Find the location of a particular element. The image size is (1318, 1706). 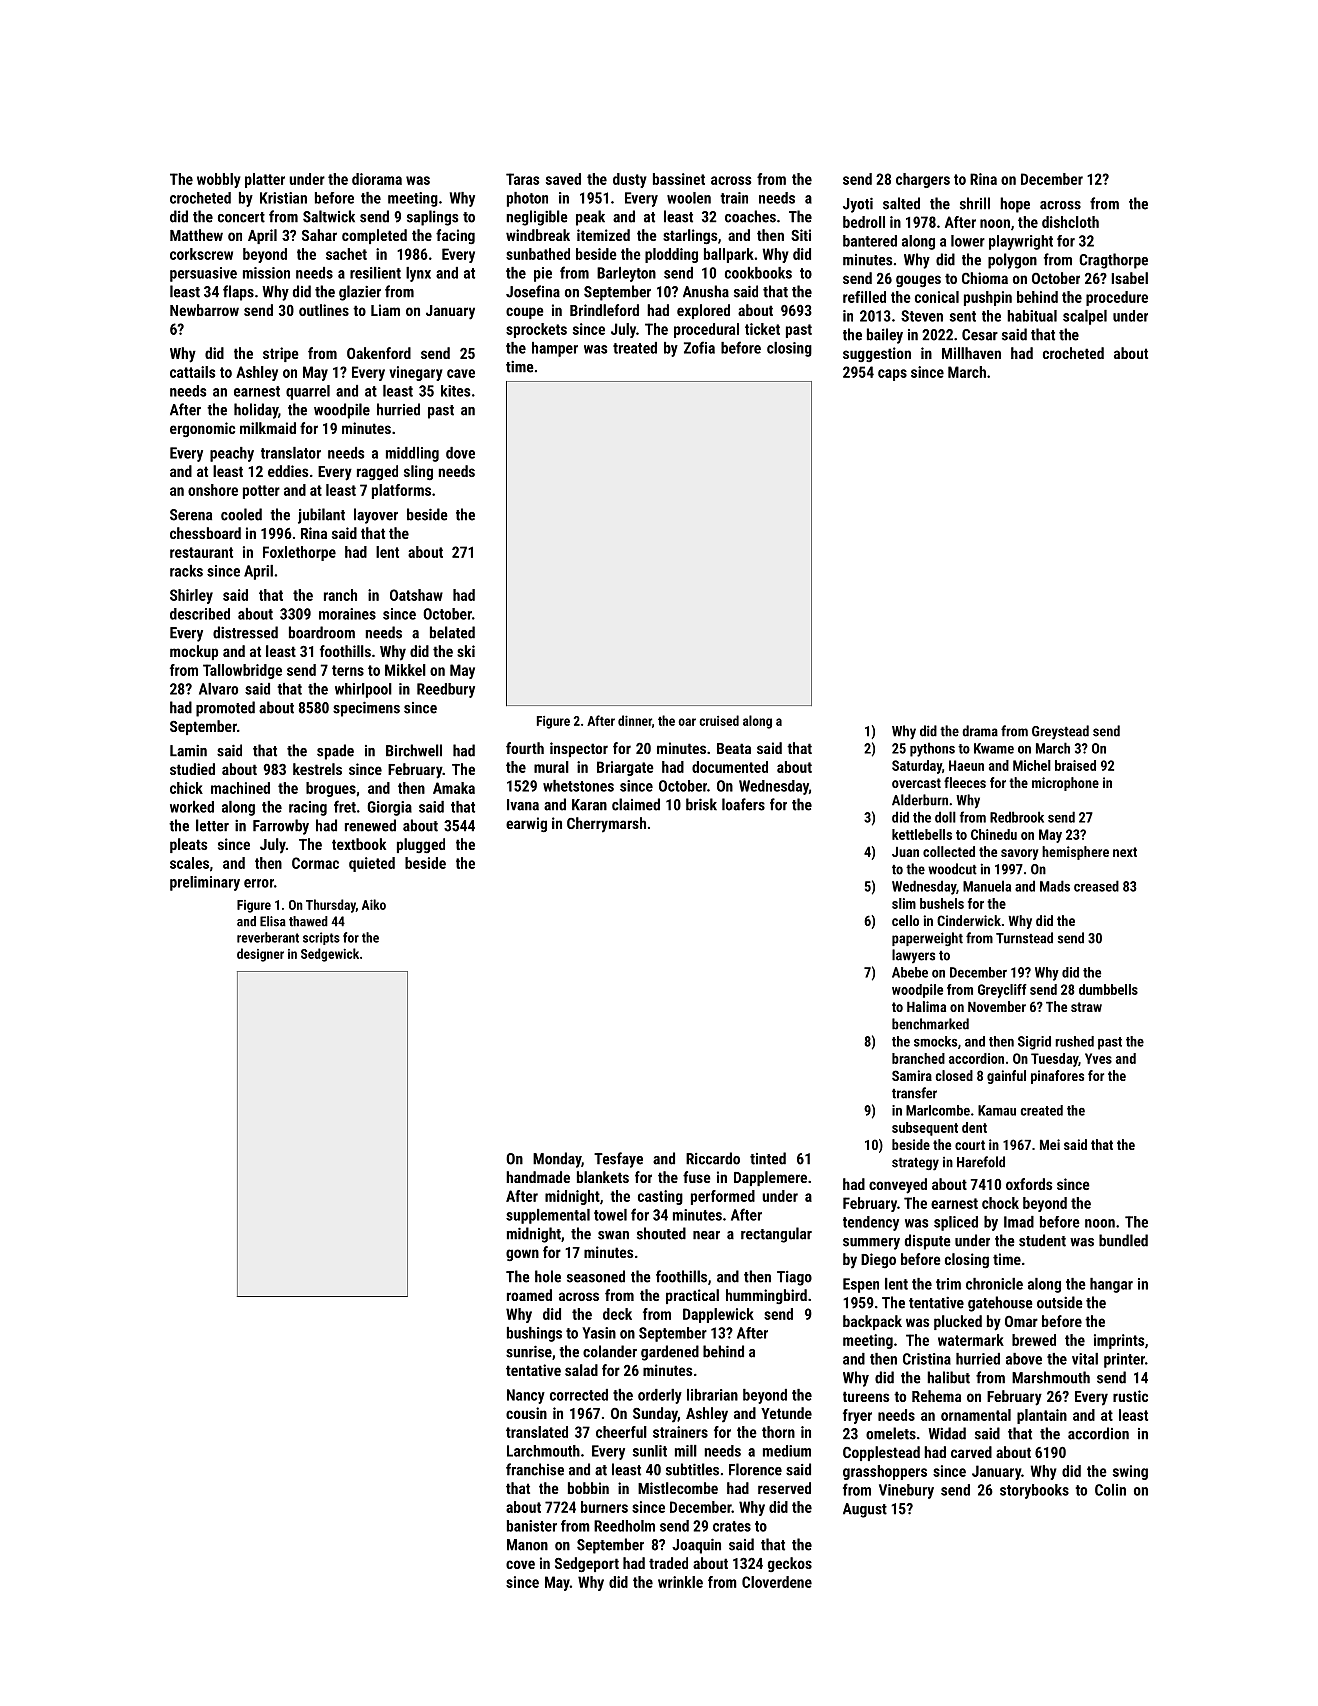

fuse is located at coordinates (697, 1177).
